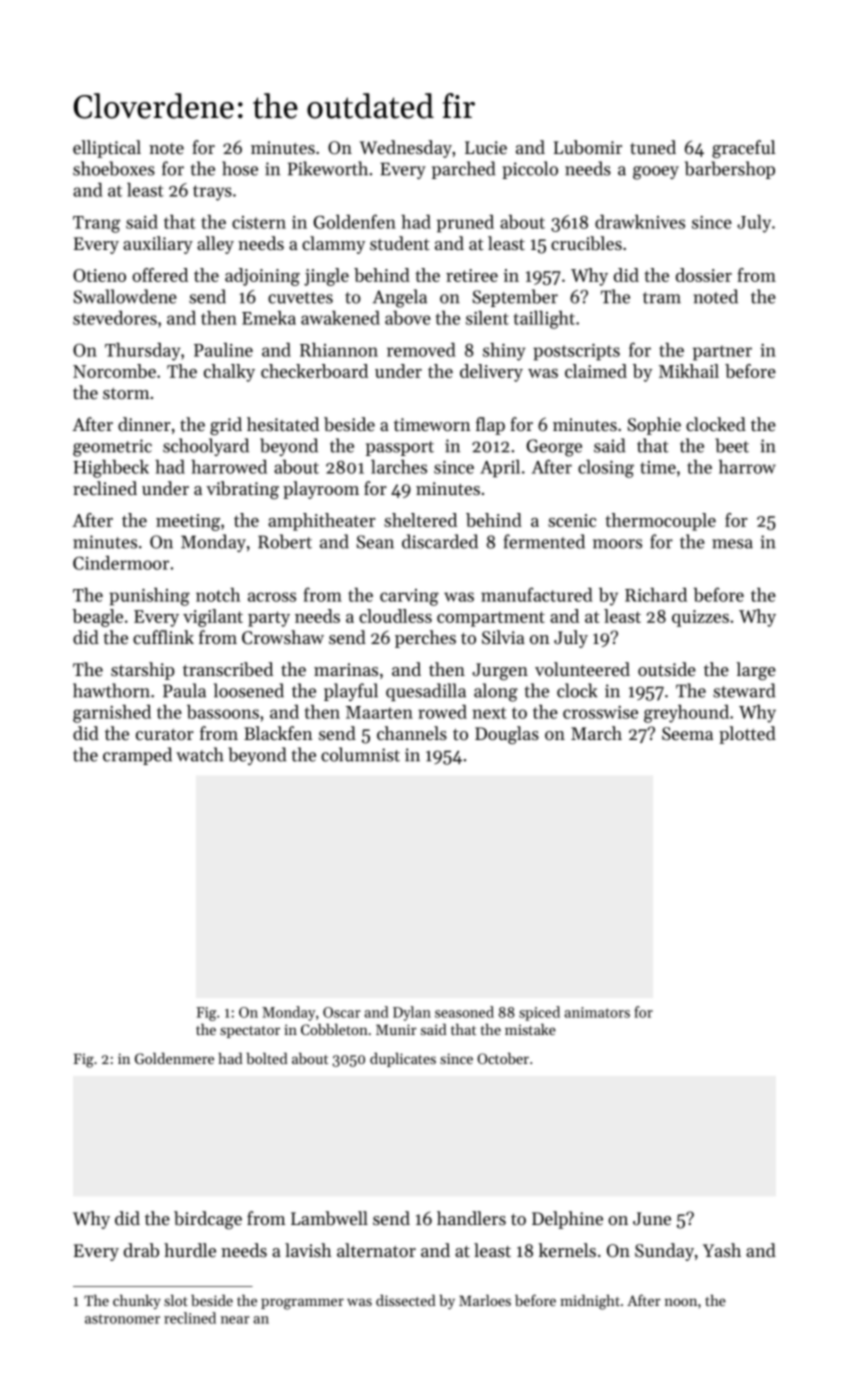  Describe the element at coordinates (412, 733) in the page. I see `channels` at that location.
